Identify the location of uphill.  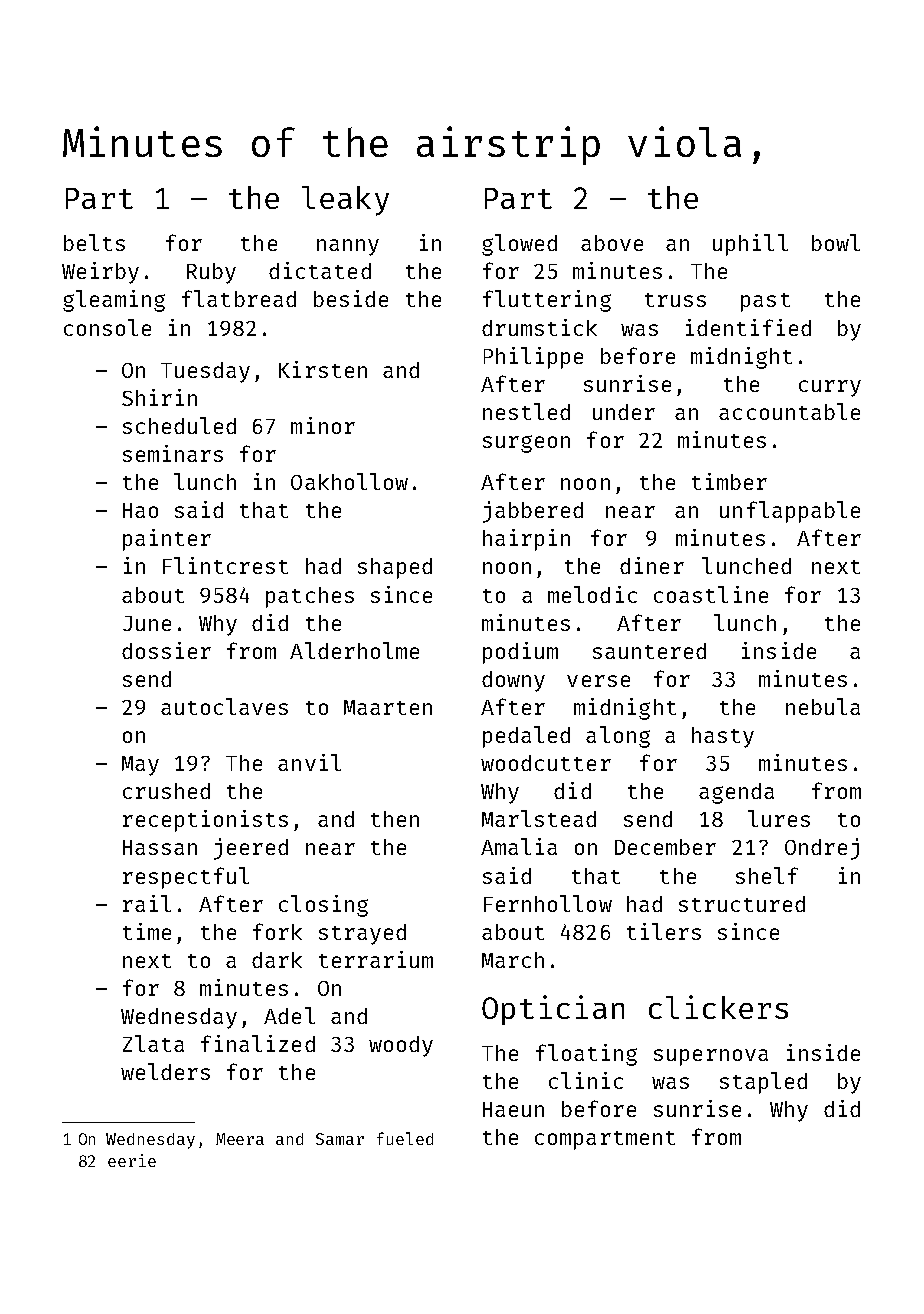
(750, 245).
